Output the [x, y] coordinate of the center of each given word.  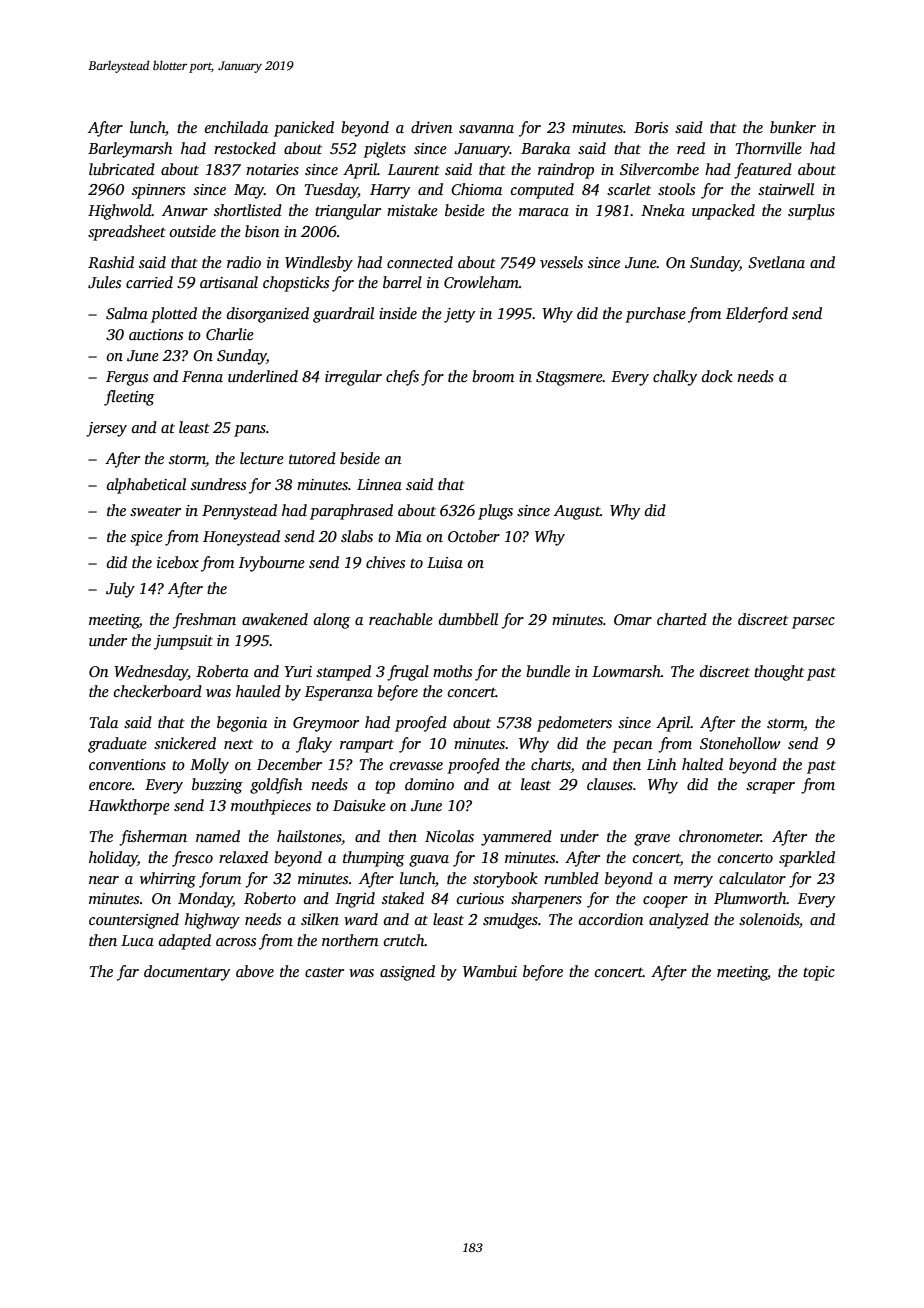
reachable [401, 619]
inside [398, 313]
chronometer [720, 836]
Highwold [120, 212]
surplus [811, 212]
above [255, 971]
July [120, 590]
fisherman [153, 838]
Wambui [490, 971]
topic [819, 973]
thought [779, 673]
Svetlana [776, 262]
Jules [104, 282]
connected [420, 262]
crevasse [416, 766]
